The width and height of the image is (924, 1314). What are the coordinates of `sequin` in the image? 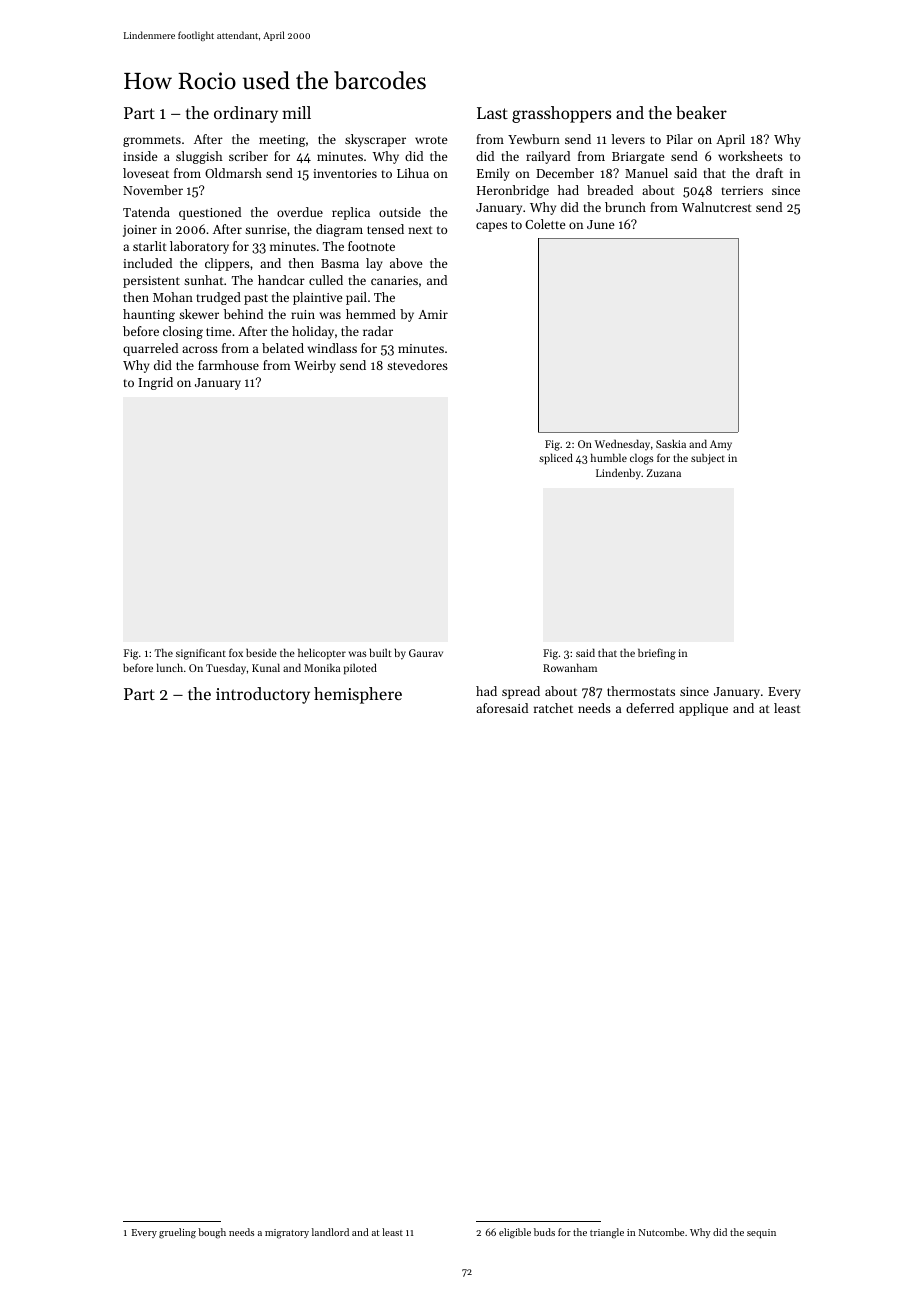 It's located at (761, 1233).
